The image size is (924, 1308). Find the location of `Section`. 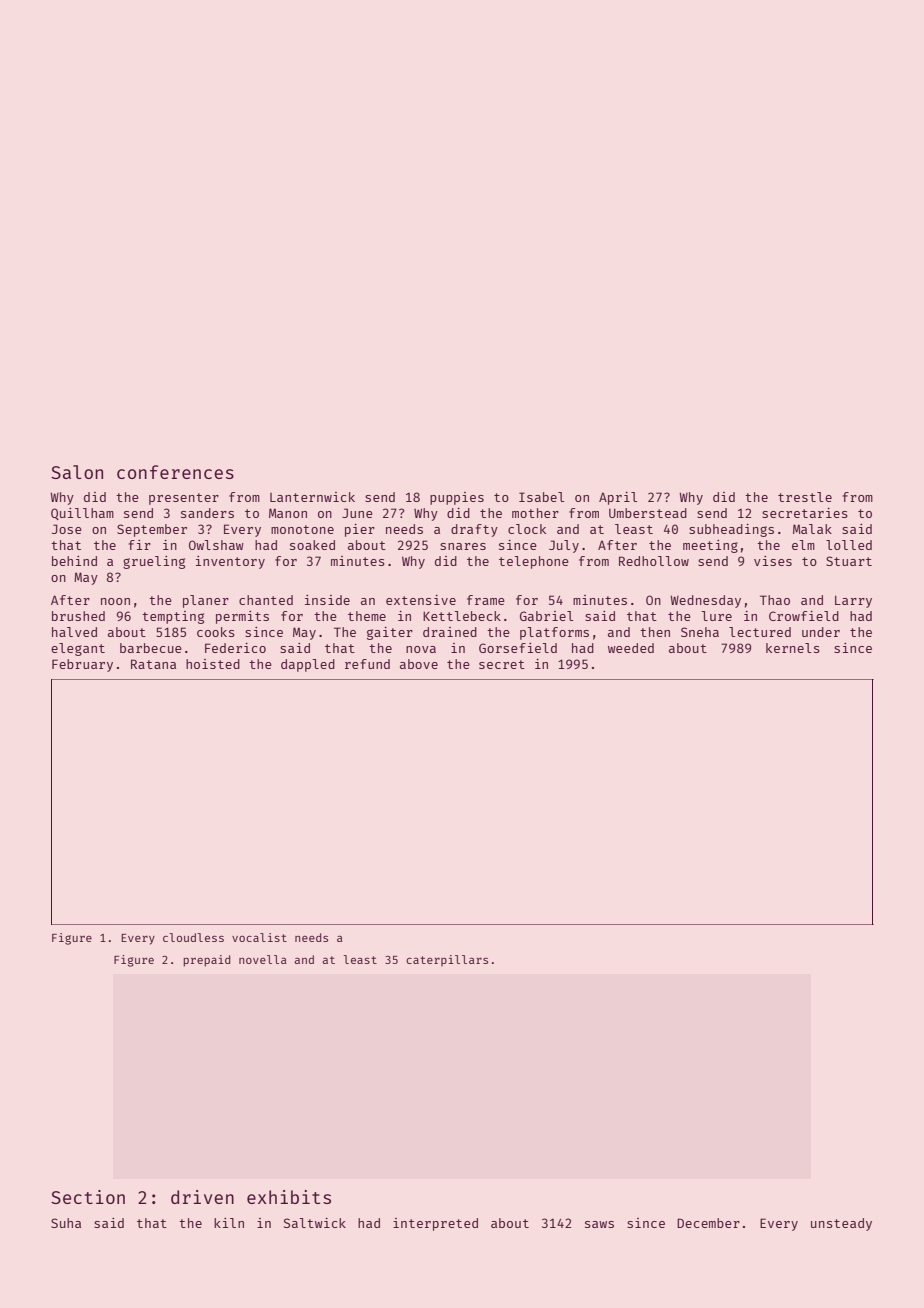

Section is located at coordinates (88, 1197).
